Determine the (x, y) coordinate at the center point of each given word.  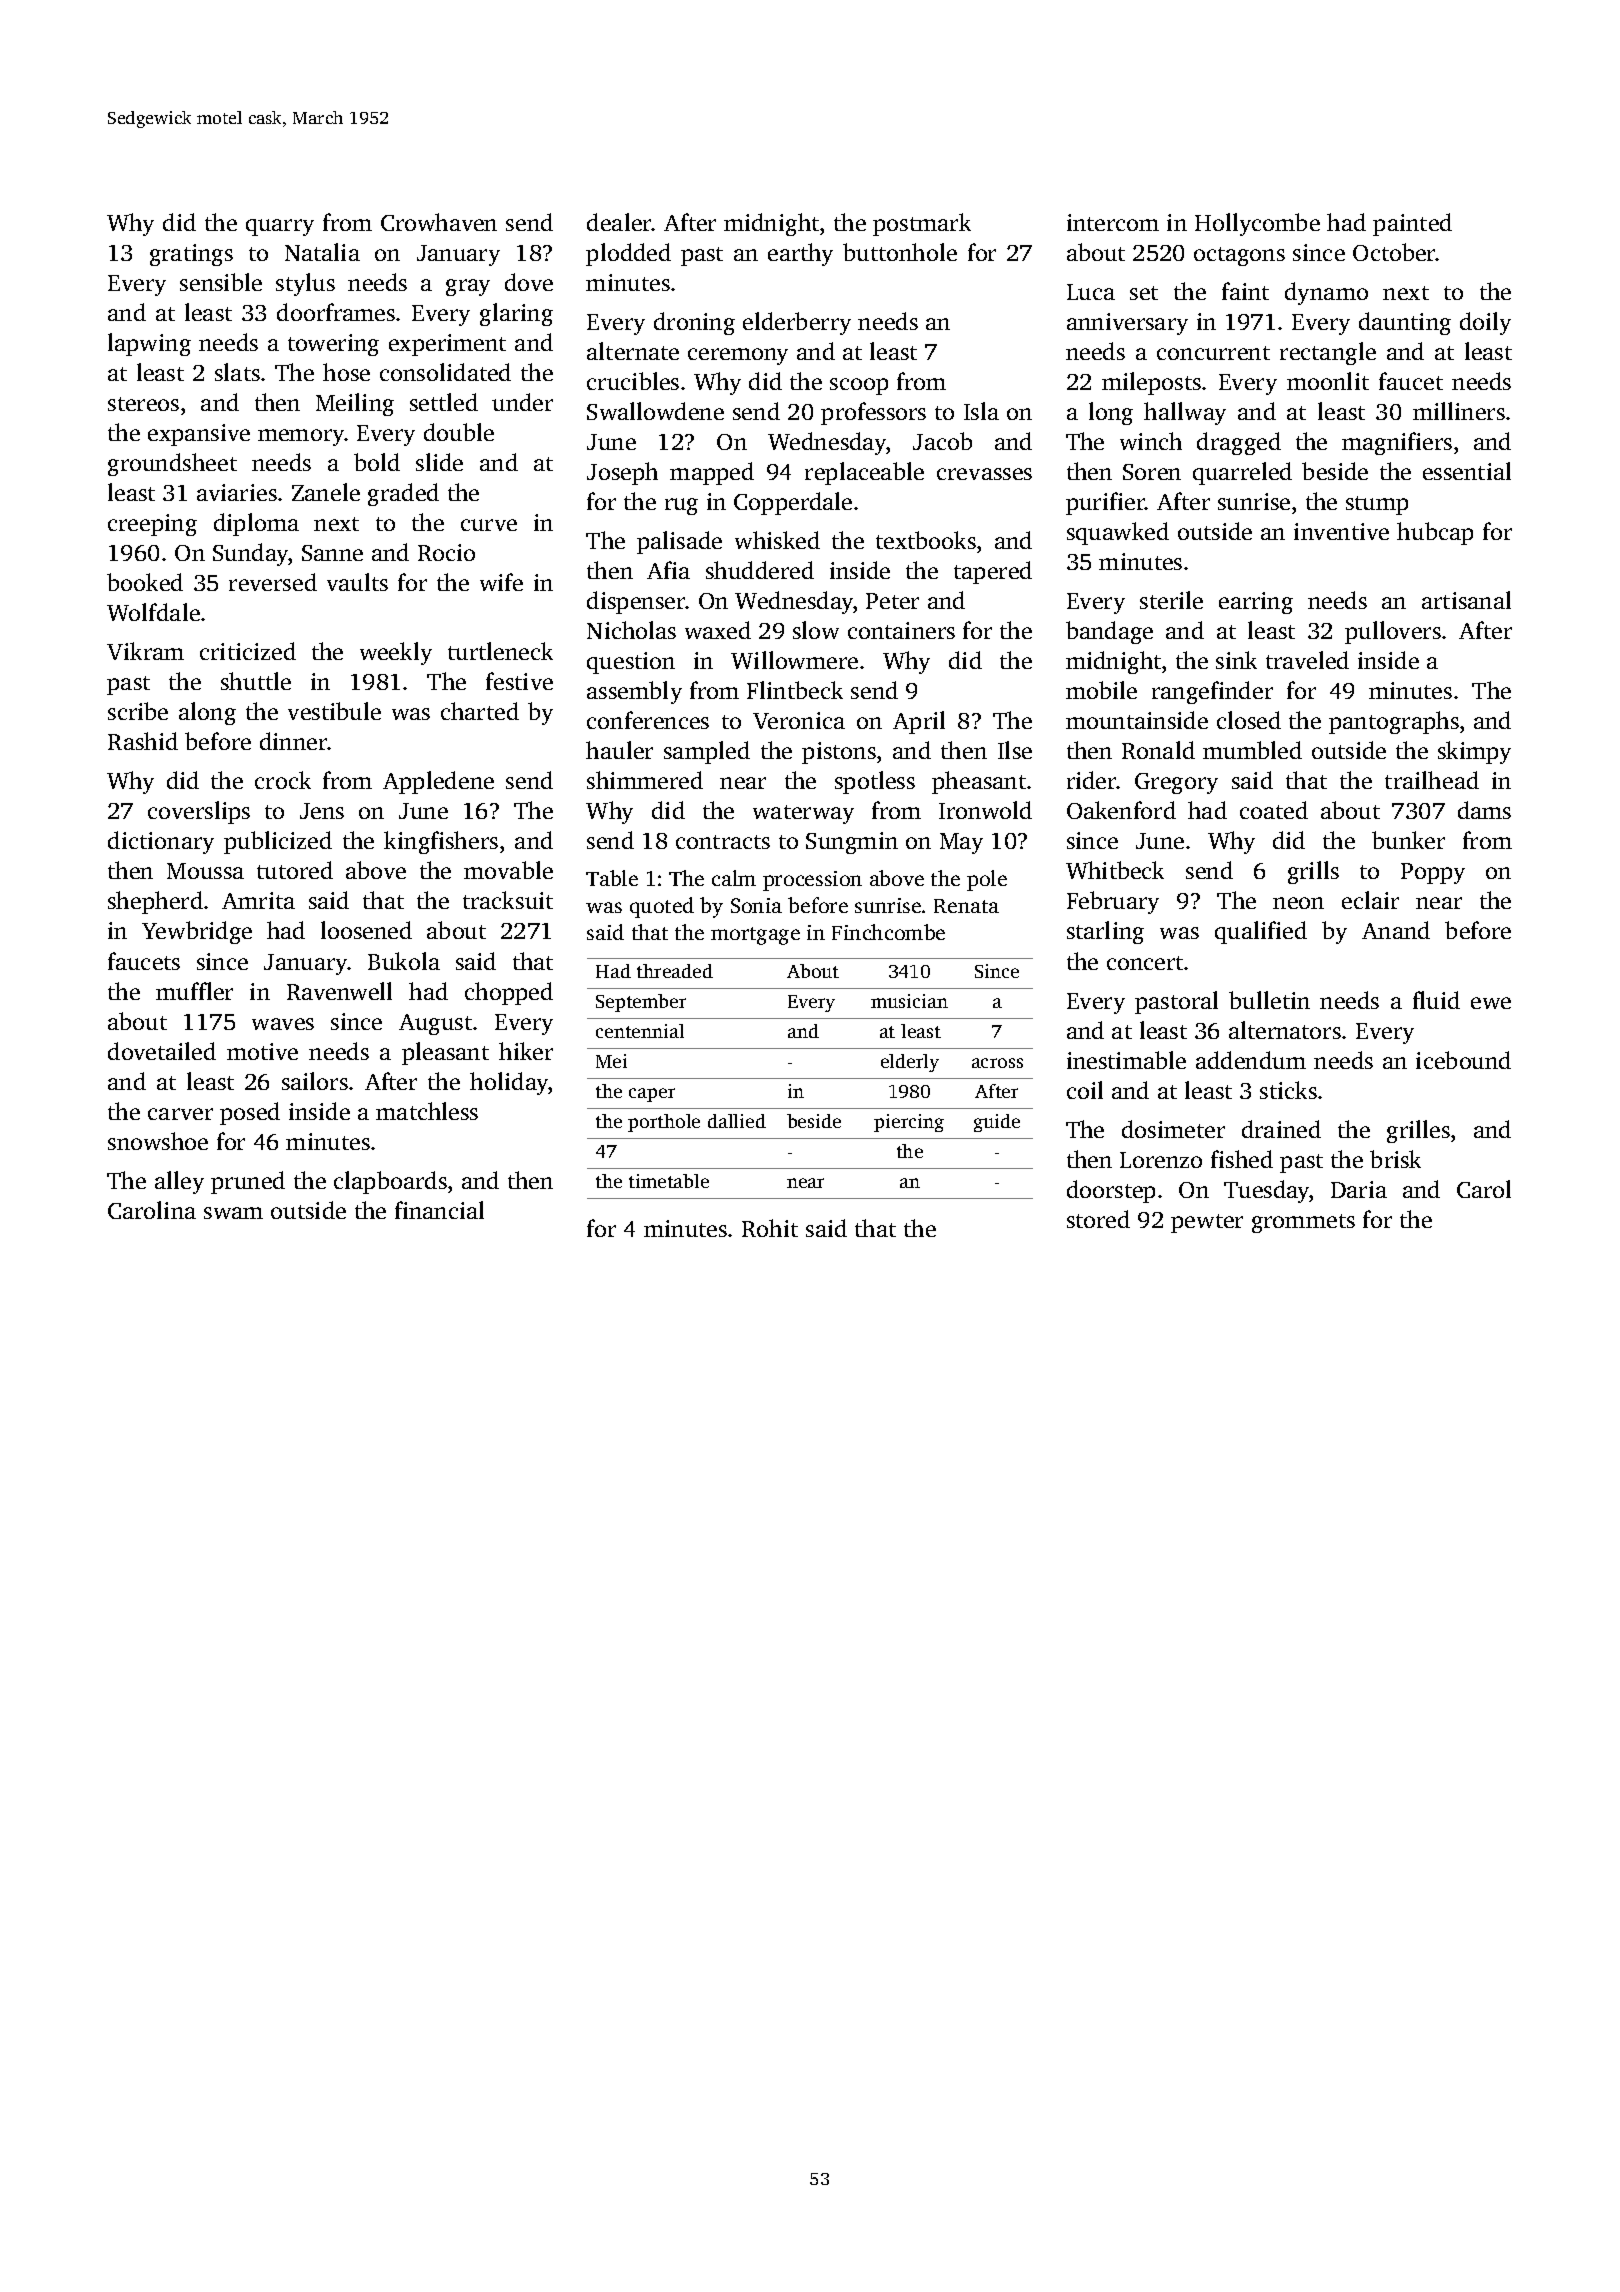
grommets (1303, 1223)
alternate (633, 351)
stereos (143, 404)
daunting (1405, 323)
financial (439, 1210)
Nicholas (631, 630)
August (435, 1024)
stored (1098, 1219)
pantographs (1394, 722)
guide (997, 1123)
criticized (248, 651)
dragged (1239, 443)
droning (694, 323)
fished (1242, 1159)
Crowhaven (439, 222)
